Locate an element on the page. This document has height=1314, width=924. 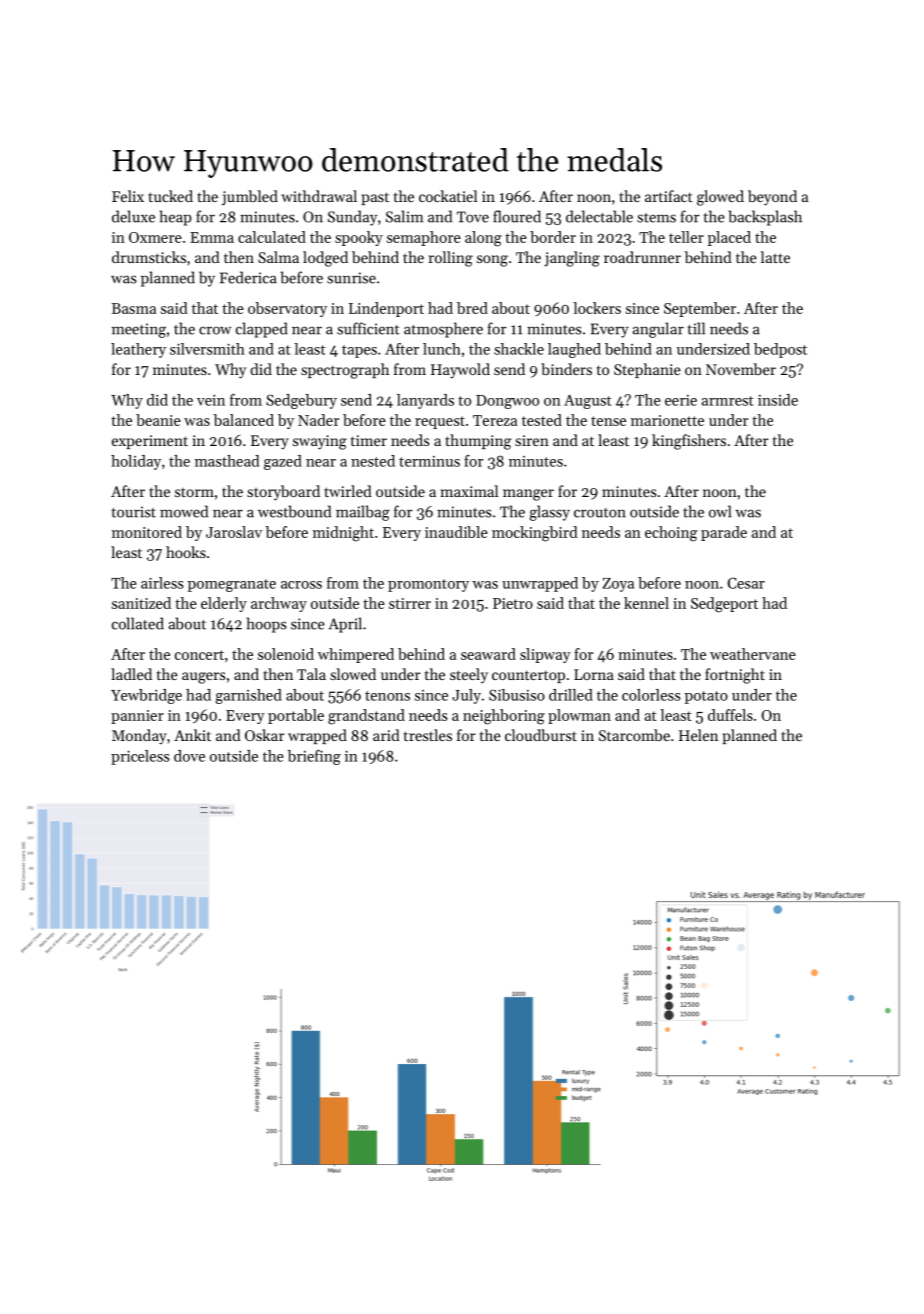
Sedgebury is located at coordinates (301, 401).
